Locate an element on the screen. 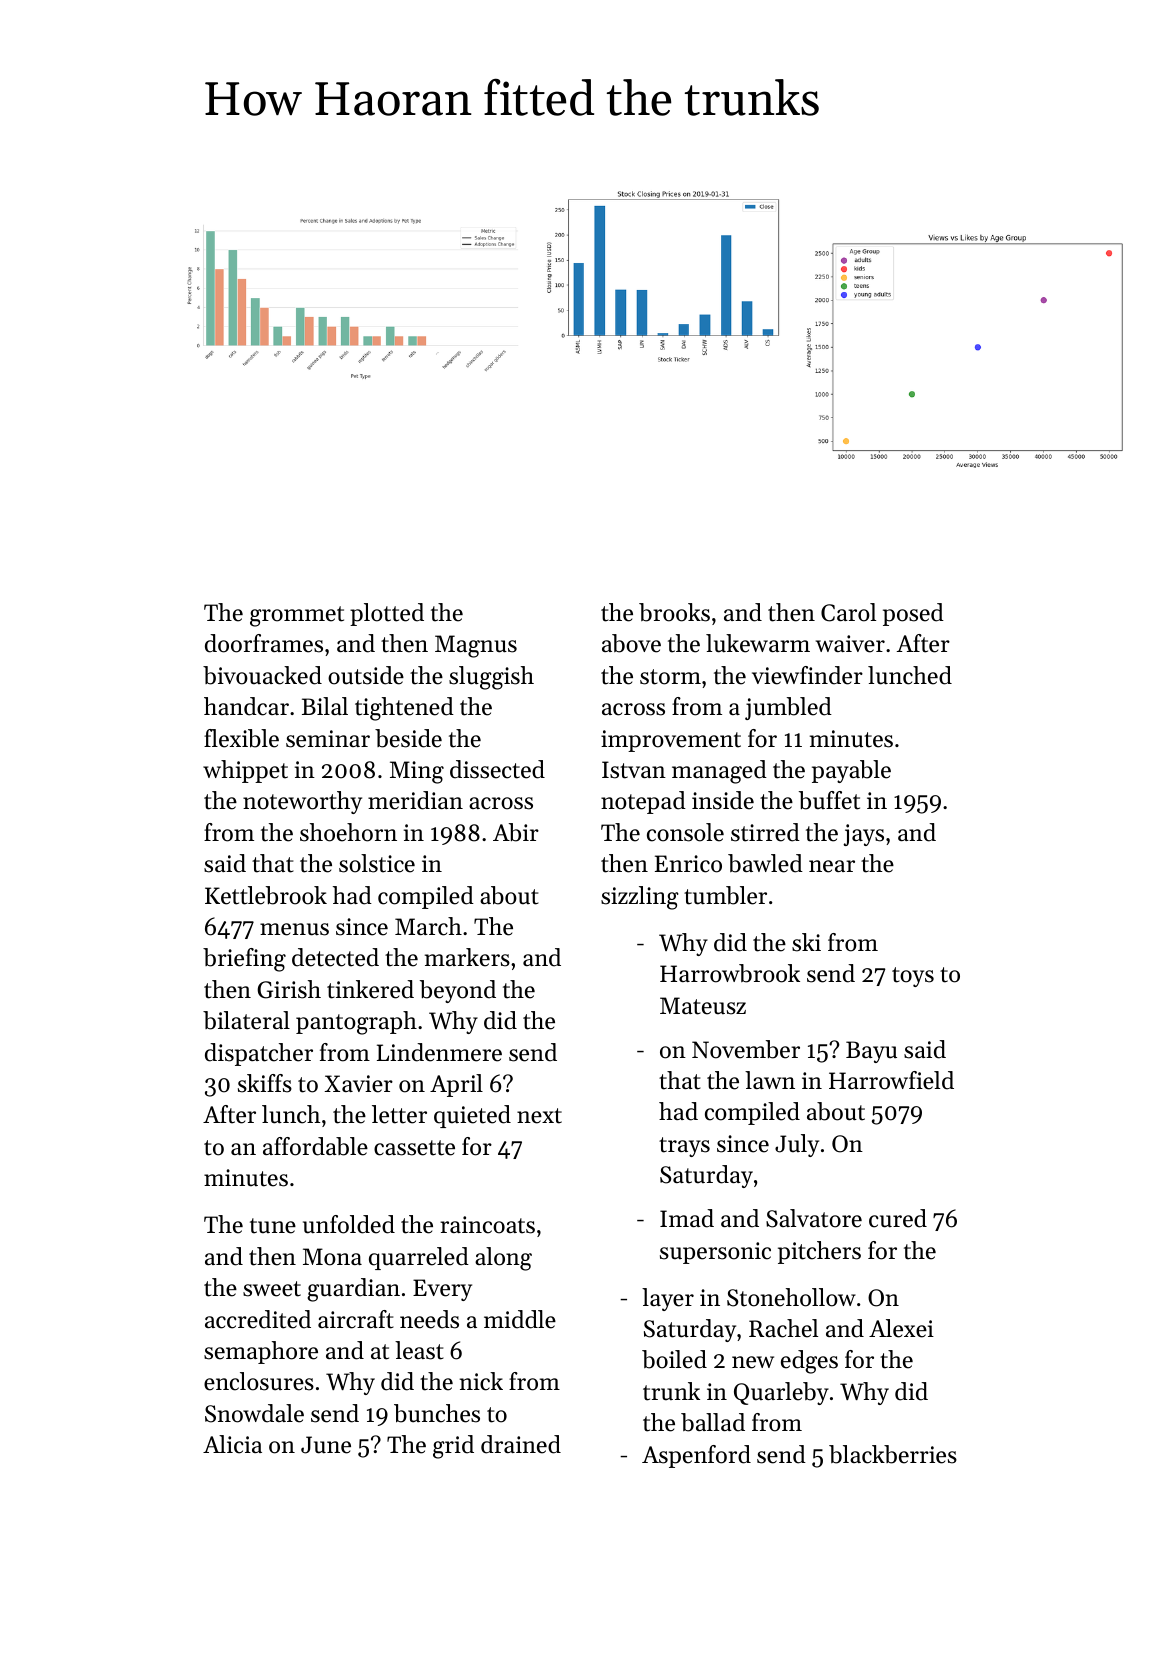 The image size is (1165, 1654). Kettlebrook is located at coordinates (266, 895).
